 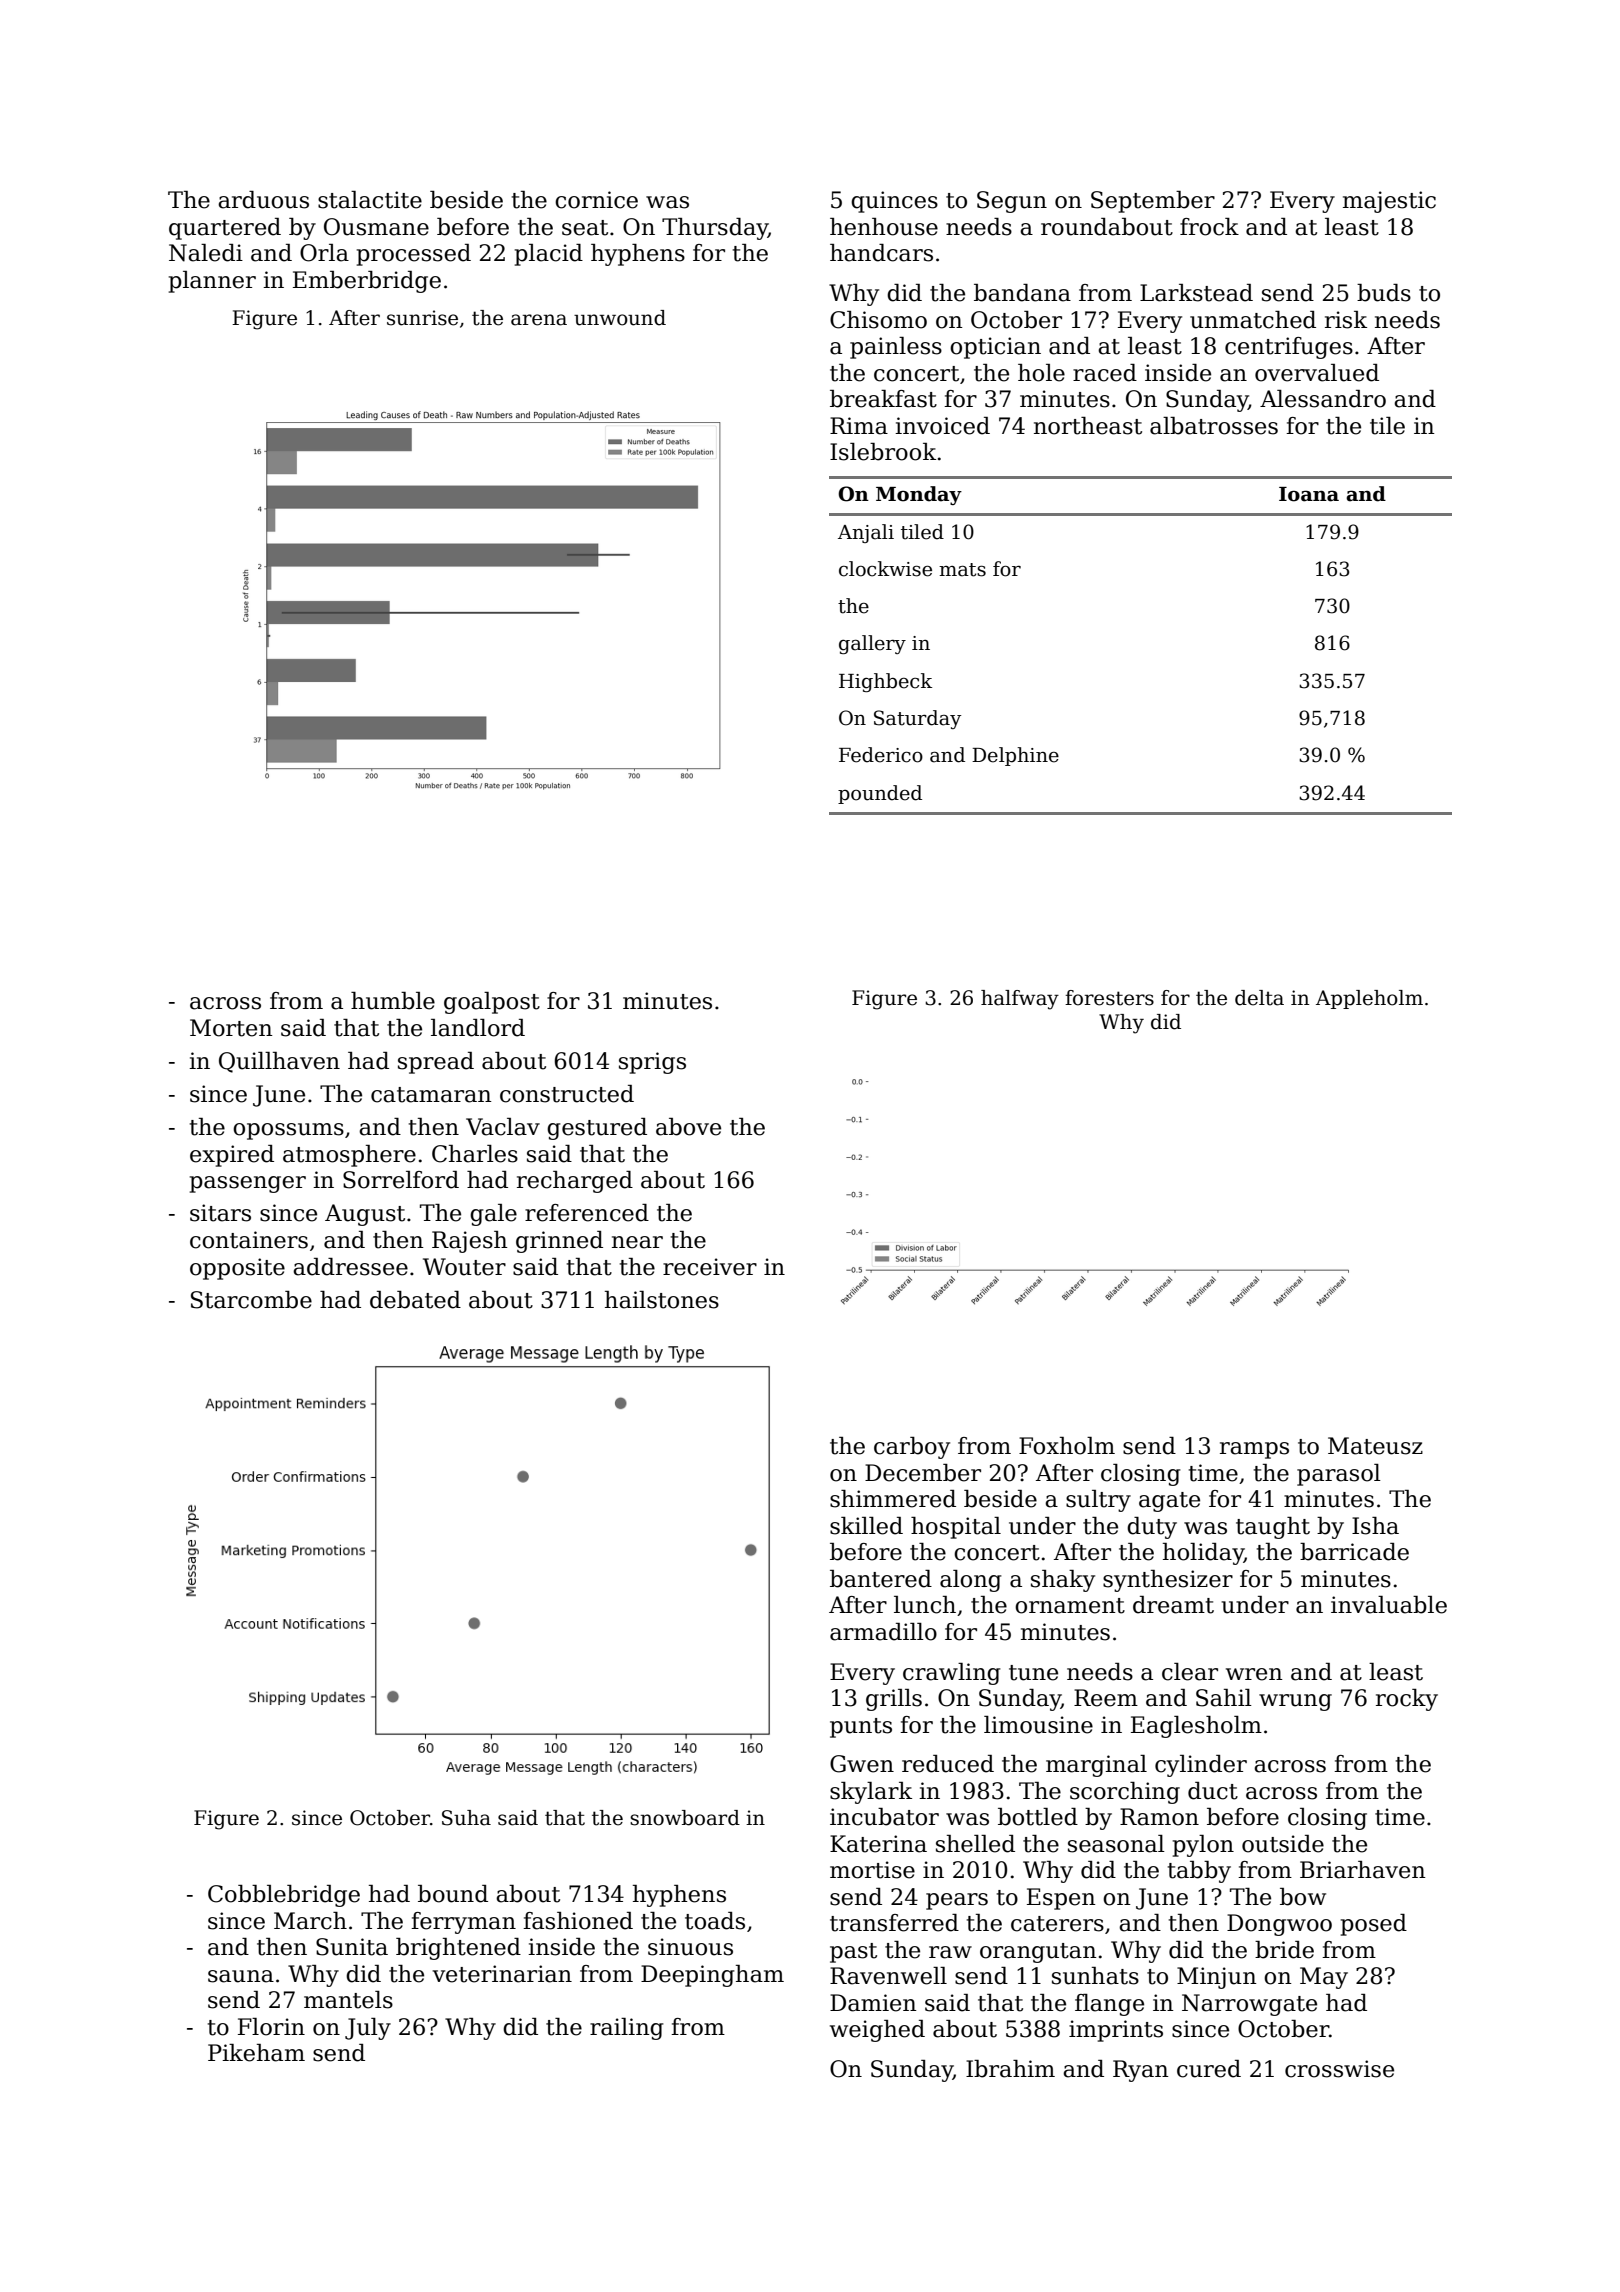 I want to click on cornice, so click(x=596, y=200).
